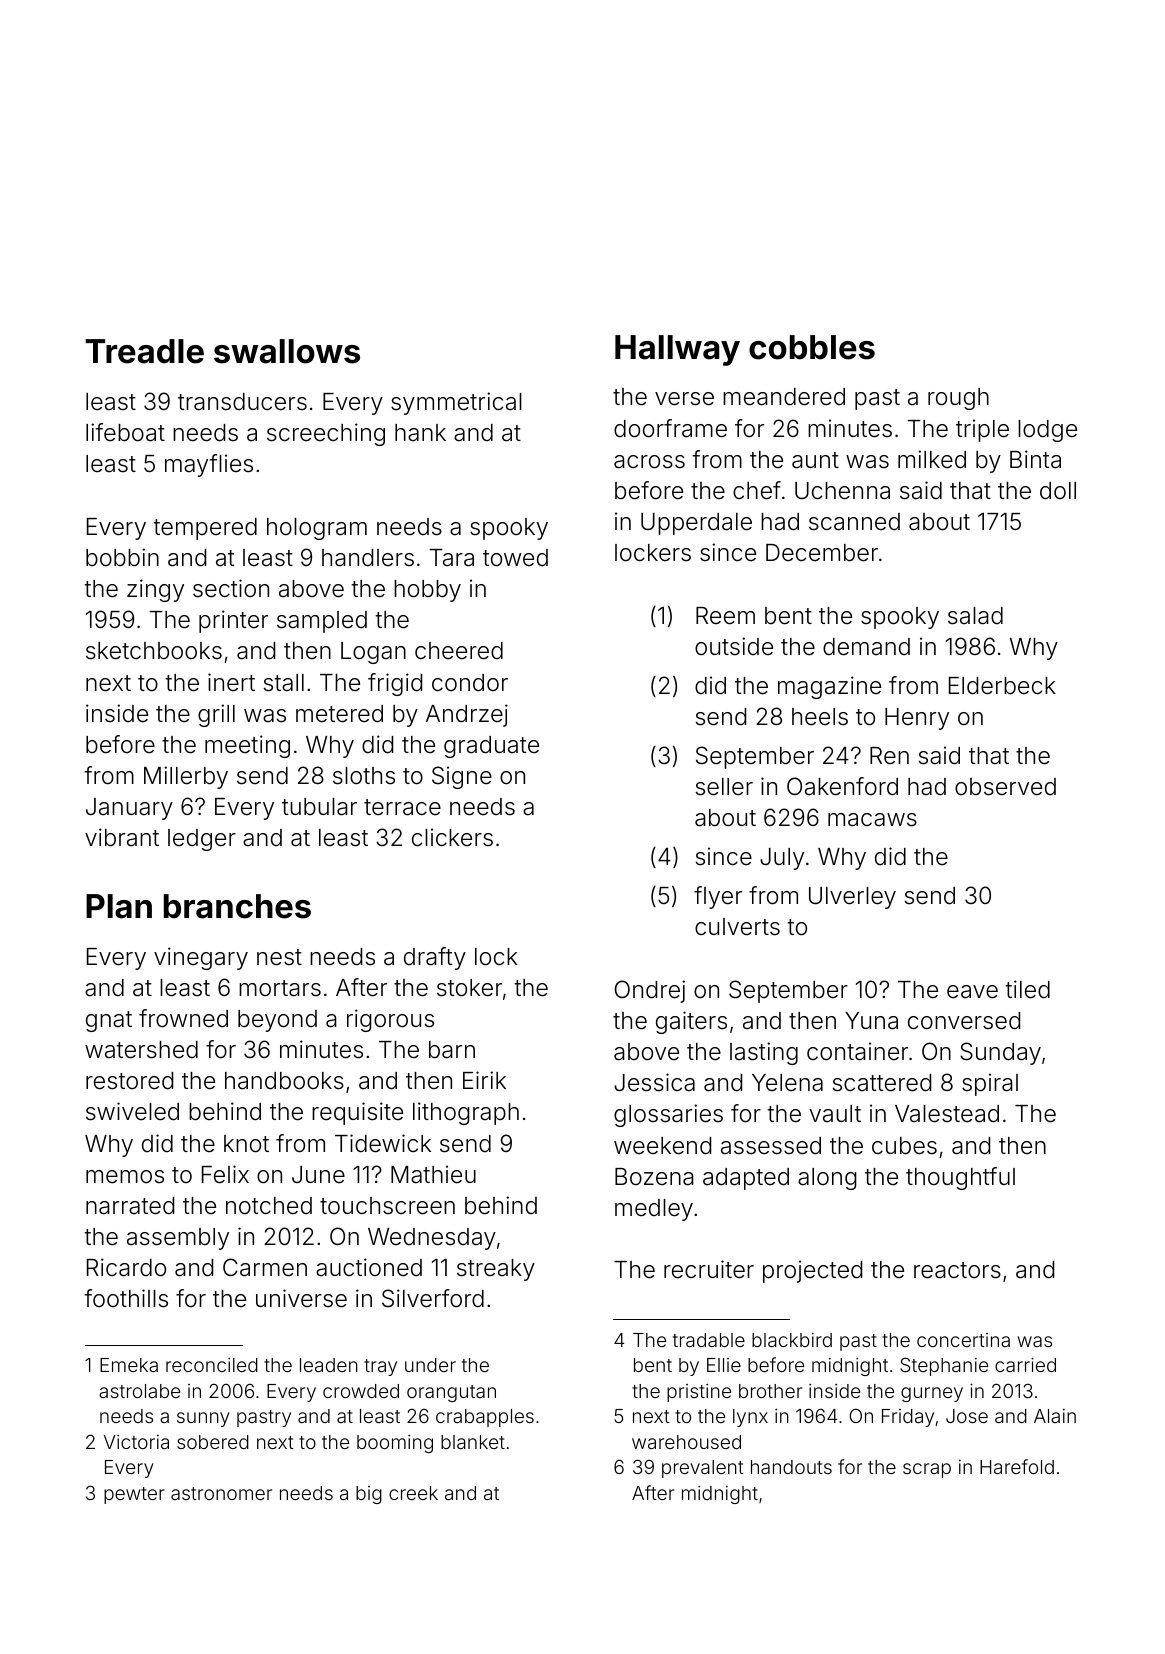  I want to click on culverts, so click(737, 927).
